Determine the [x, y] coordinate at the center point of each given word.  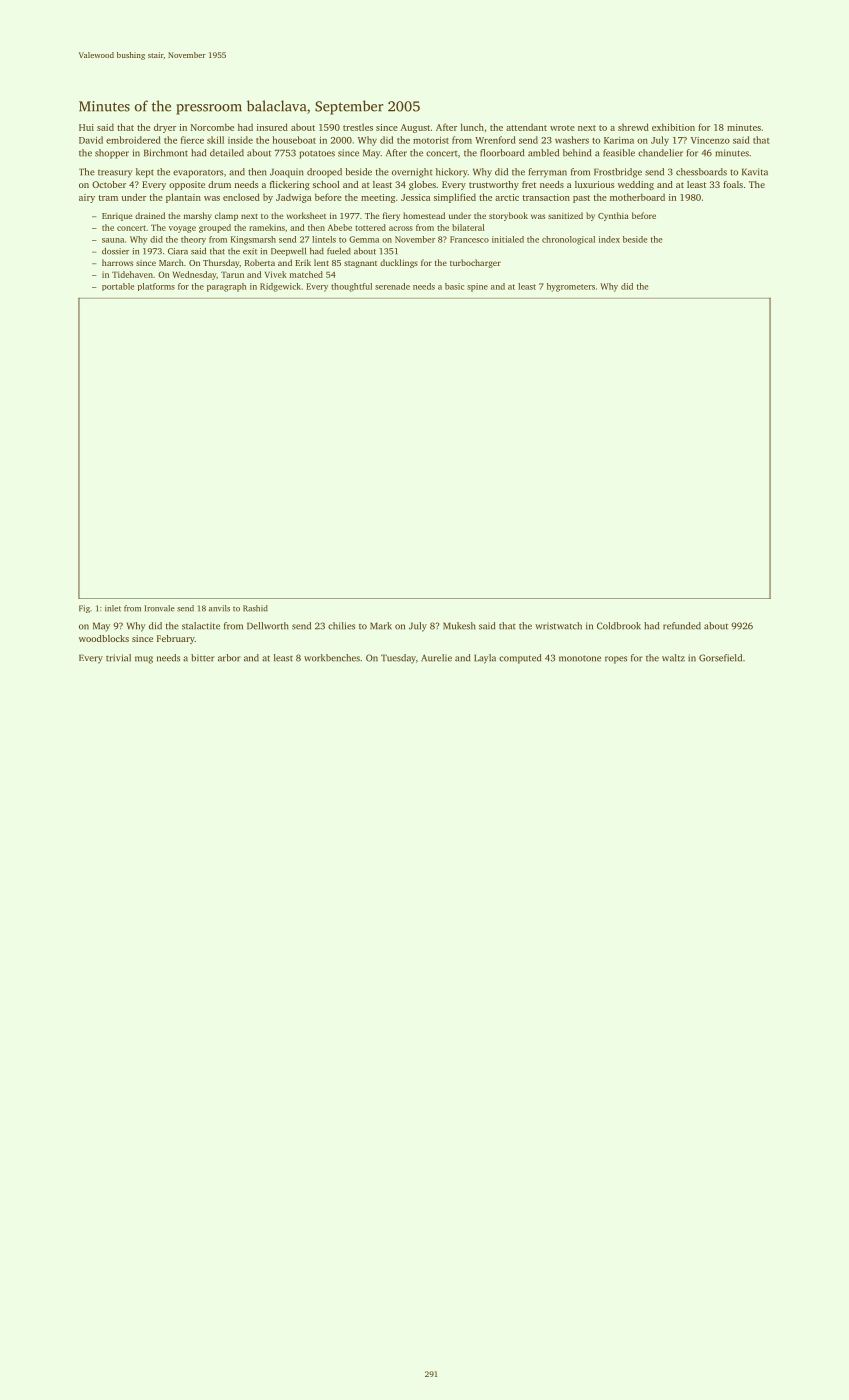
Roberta [260, 262]
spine [477, 287]
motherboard [637, 197]
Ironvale [159, 608]
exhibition [673, 127]
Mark [381, 626]
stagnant [360, 264]
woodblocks [104, 638]
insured [272, 127]
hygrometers [571, 287]
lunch [472, 127]
